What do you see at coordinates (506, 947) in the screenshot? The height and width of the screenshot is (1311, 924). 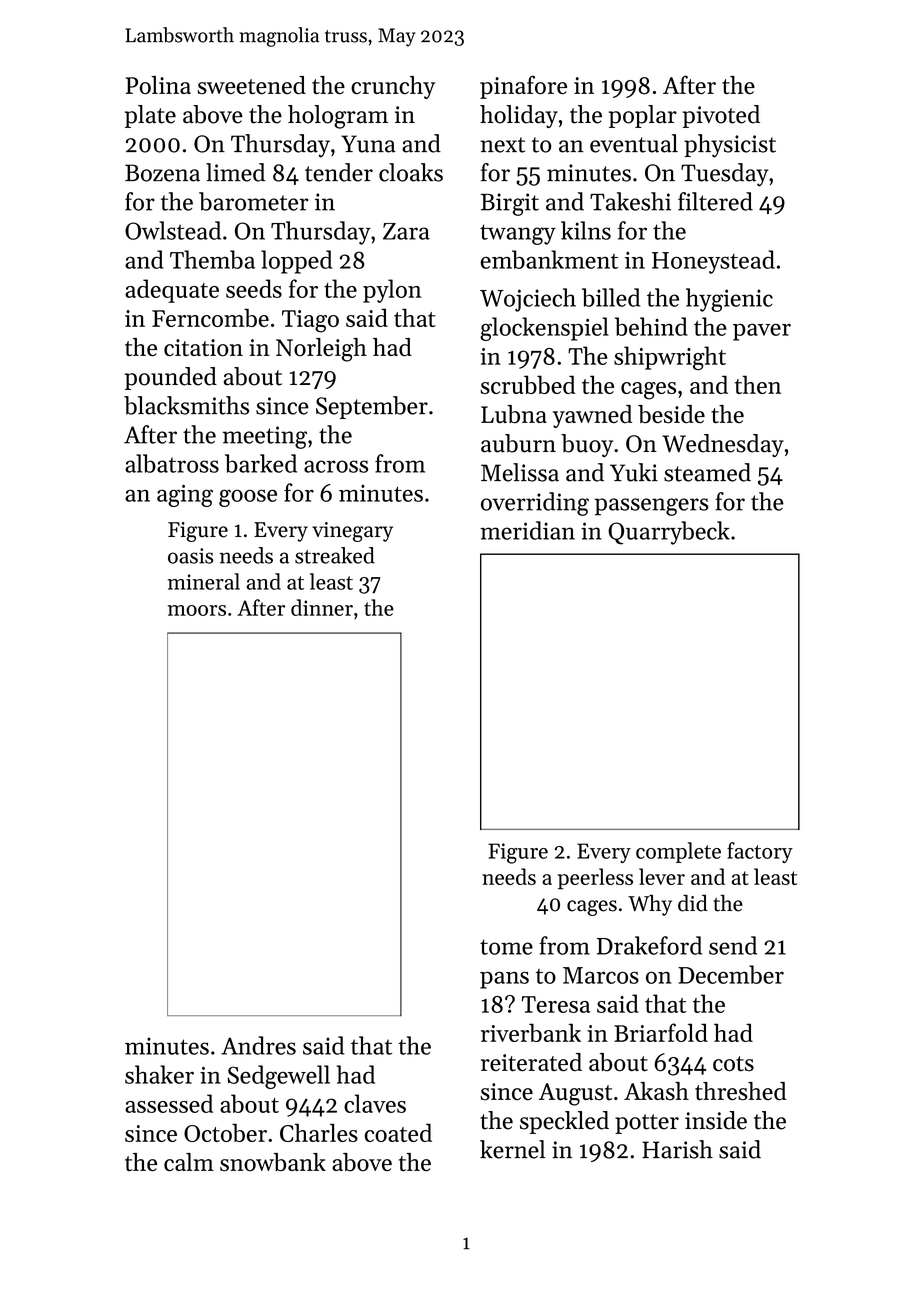 I see `tome` at bounding box center [506, 947].
